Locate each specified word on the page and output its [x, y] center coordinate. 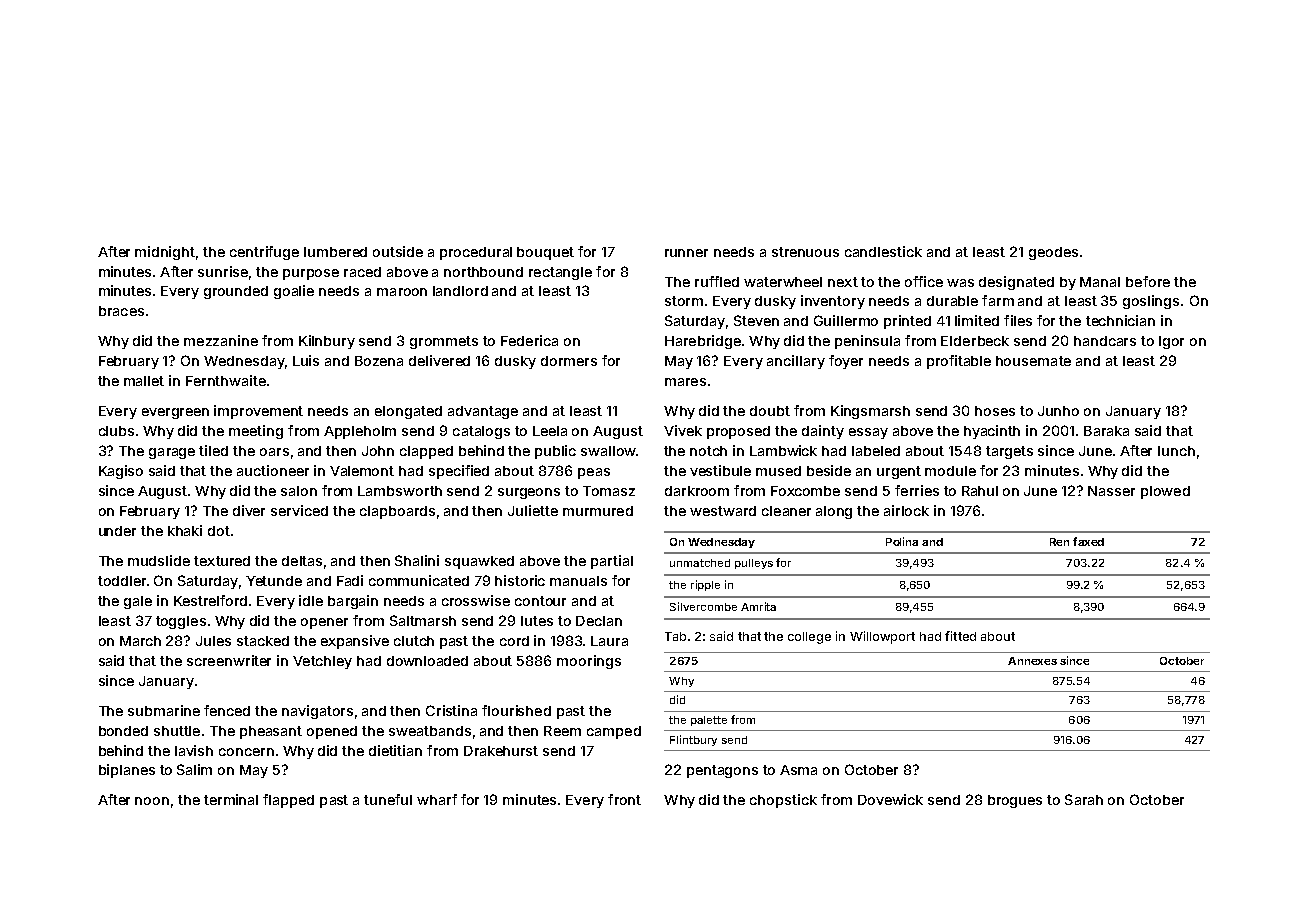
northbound [483, 272]
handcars [1105, 341]
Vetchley [322, 662]
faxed [1088, 541]
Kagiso [121, 472]
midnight [165, 253]
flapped [288, 801]
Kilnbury [327, 342]
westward [723, 511]
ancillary [796, 362]
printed [907, 322]
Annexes [1032, 661]
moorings [589, 662]
